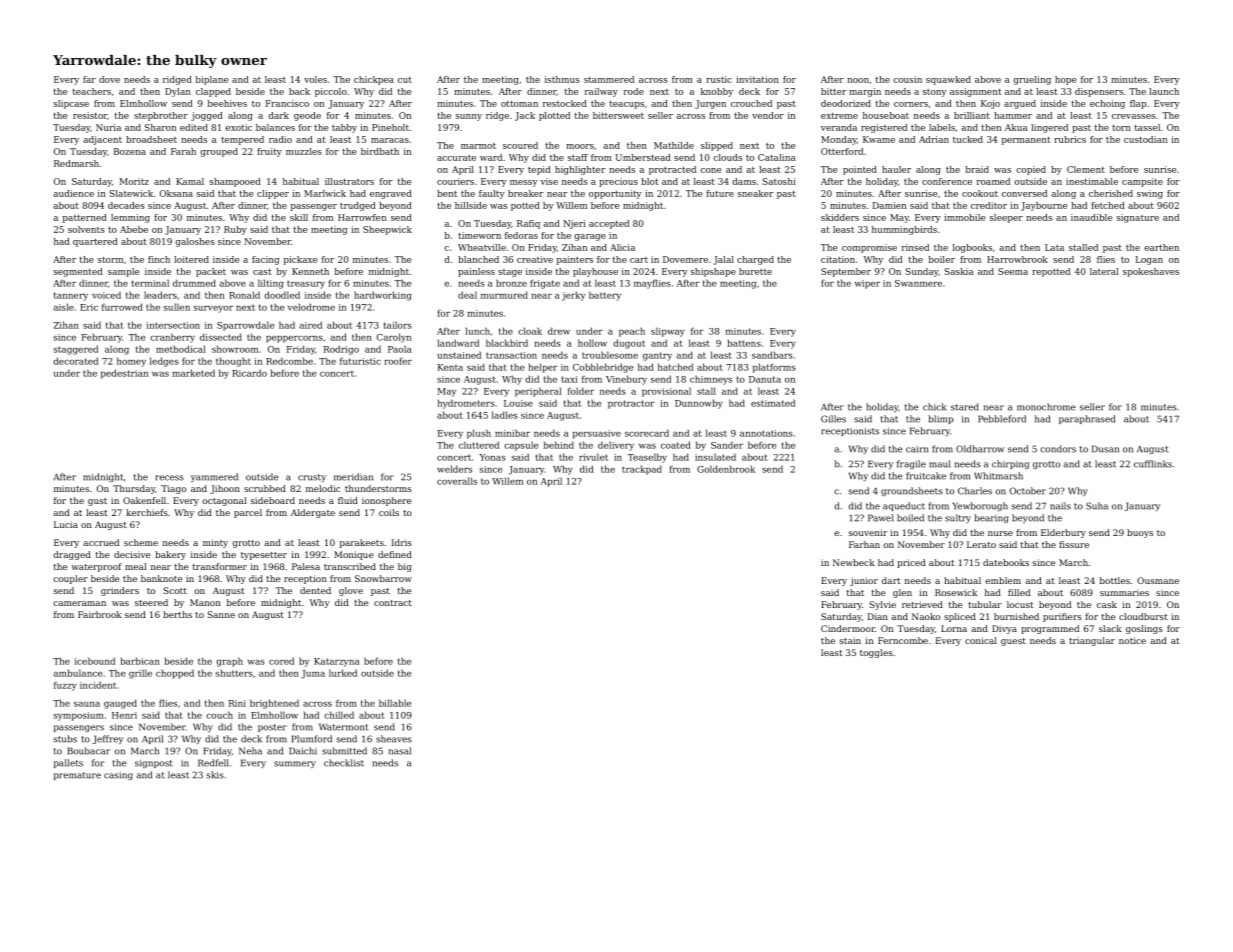 The width and height of the screenshot is (1233, 952). Describe the element at coordinates (235, 182) in the screenshot. I see `shampooed` at that location.
